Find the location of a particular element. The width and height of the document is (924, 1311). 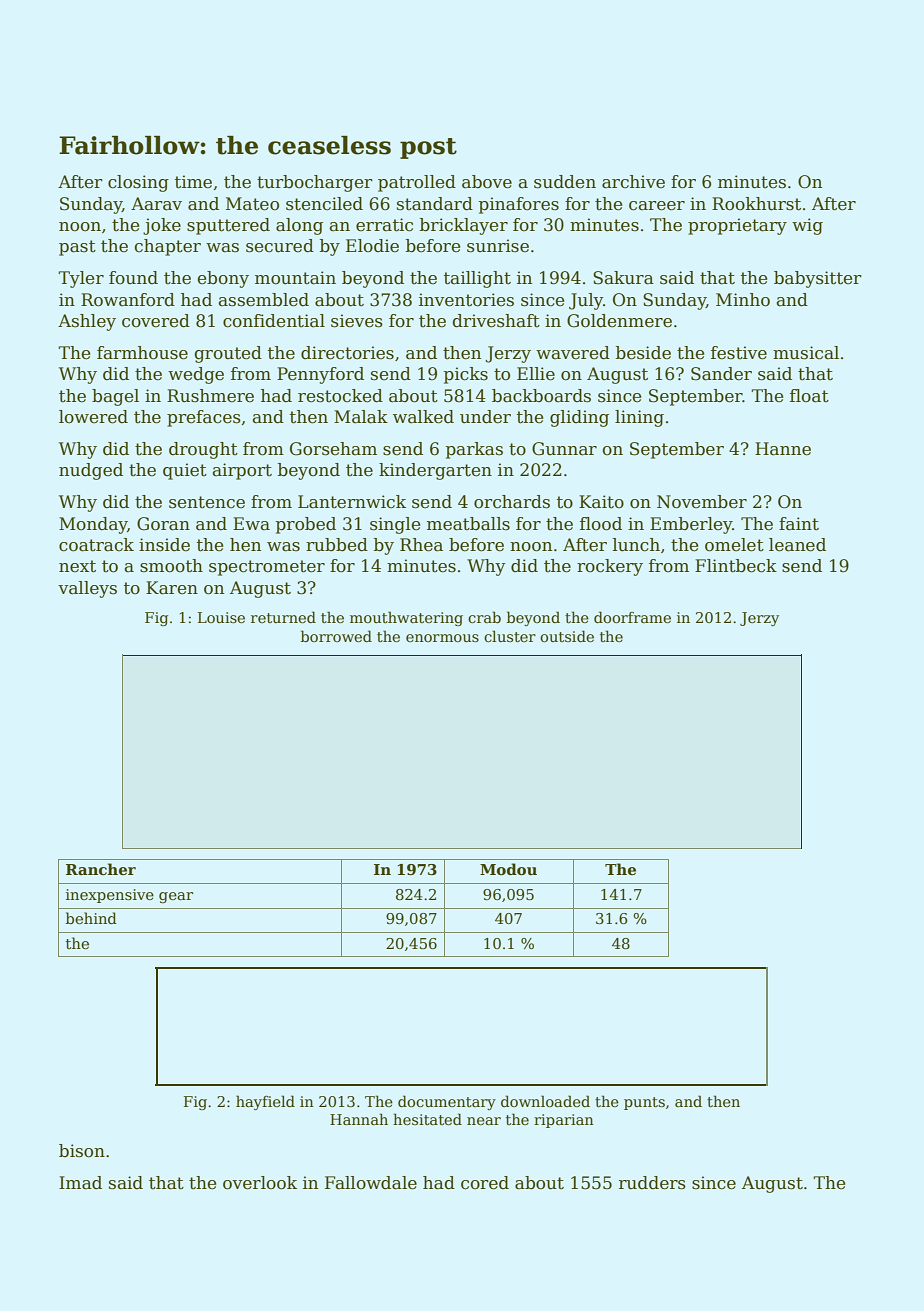

sudden is located at coordinates (565, 182).
